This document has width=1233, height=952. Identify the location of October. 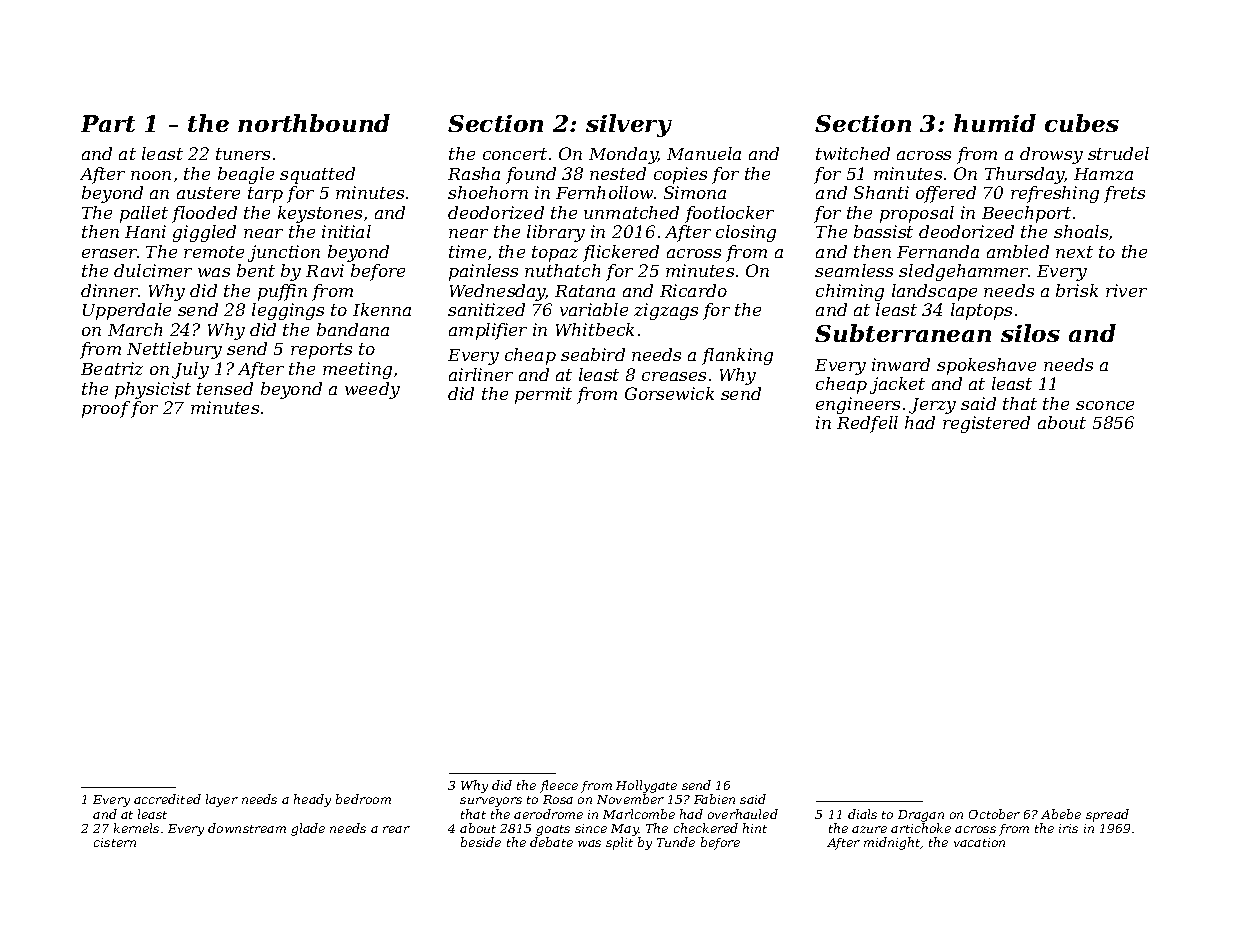
(994, 814).
